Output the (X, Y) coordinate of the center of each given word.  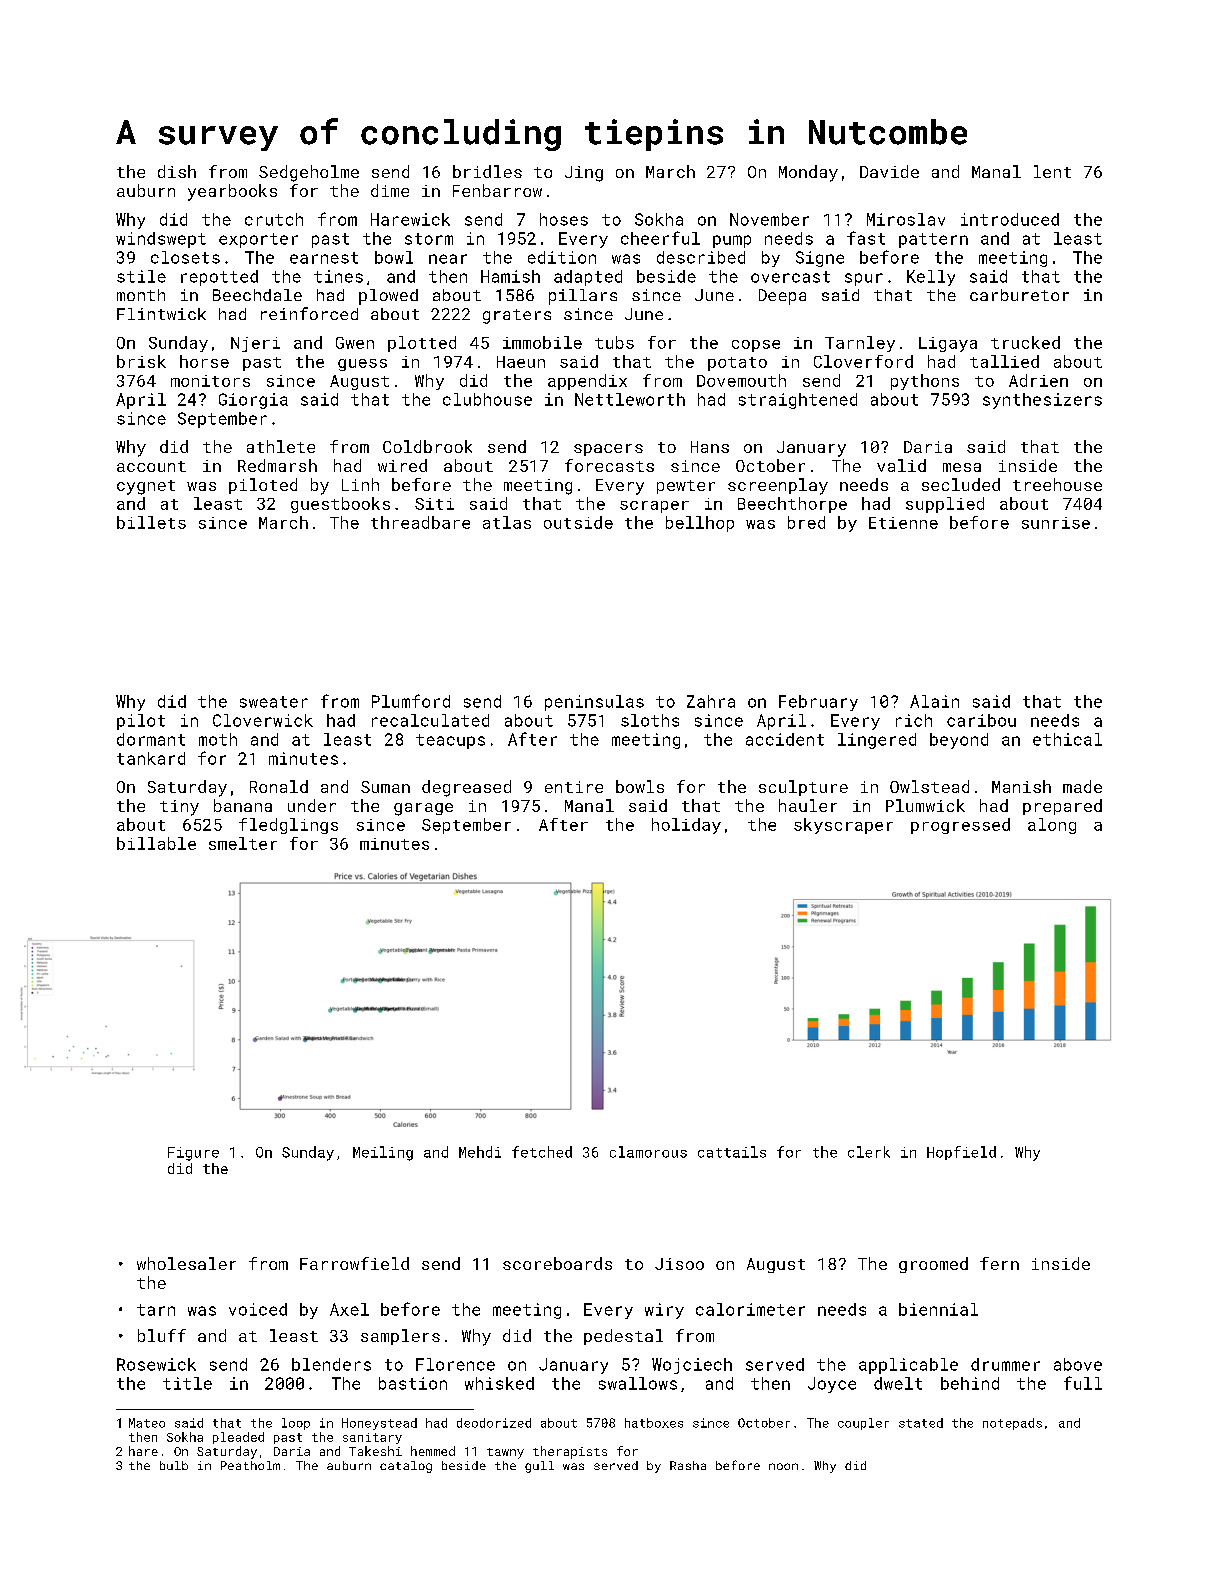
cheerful (660, 238)
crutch (274, 219)
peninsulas (594, 703)
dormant (151, 739)
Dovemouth (741, 380)
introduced (1010, 219)
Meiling (383, 1153)
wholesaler (186, 1263)
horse (204, 361)
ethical (1067, 739)
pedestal (623, 1337)
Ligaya (948, 344)
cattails (732, 1152)
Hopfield (961, 1153)
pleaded (238, 1438)
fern (999, 1263)
